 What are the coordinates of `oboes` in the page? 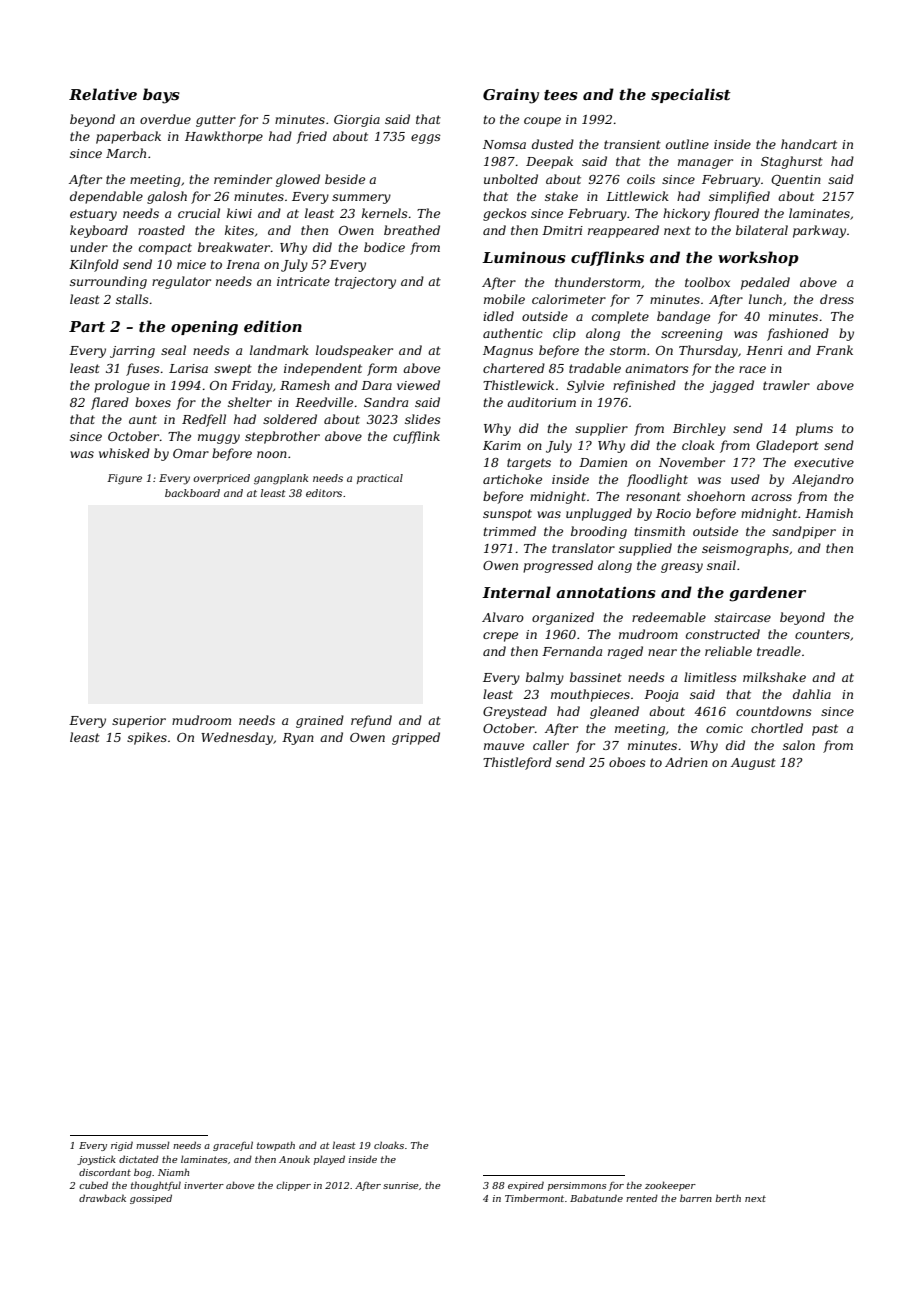 It's located at (627, 762).
